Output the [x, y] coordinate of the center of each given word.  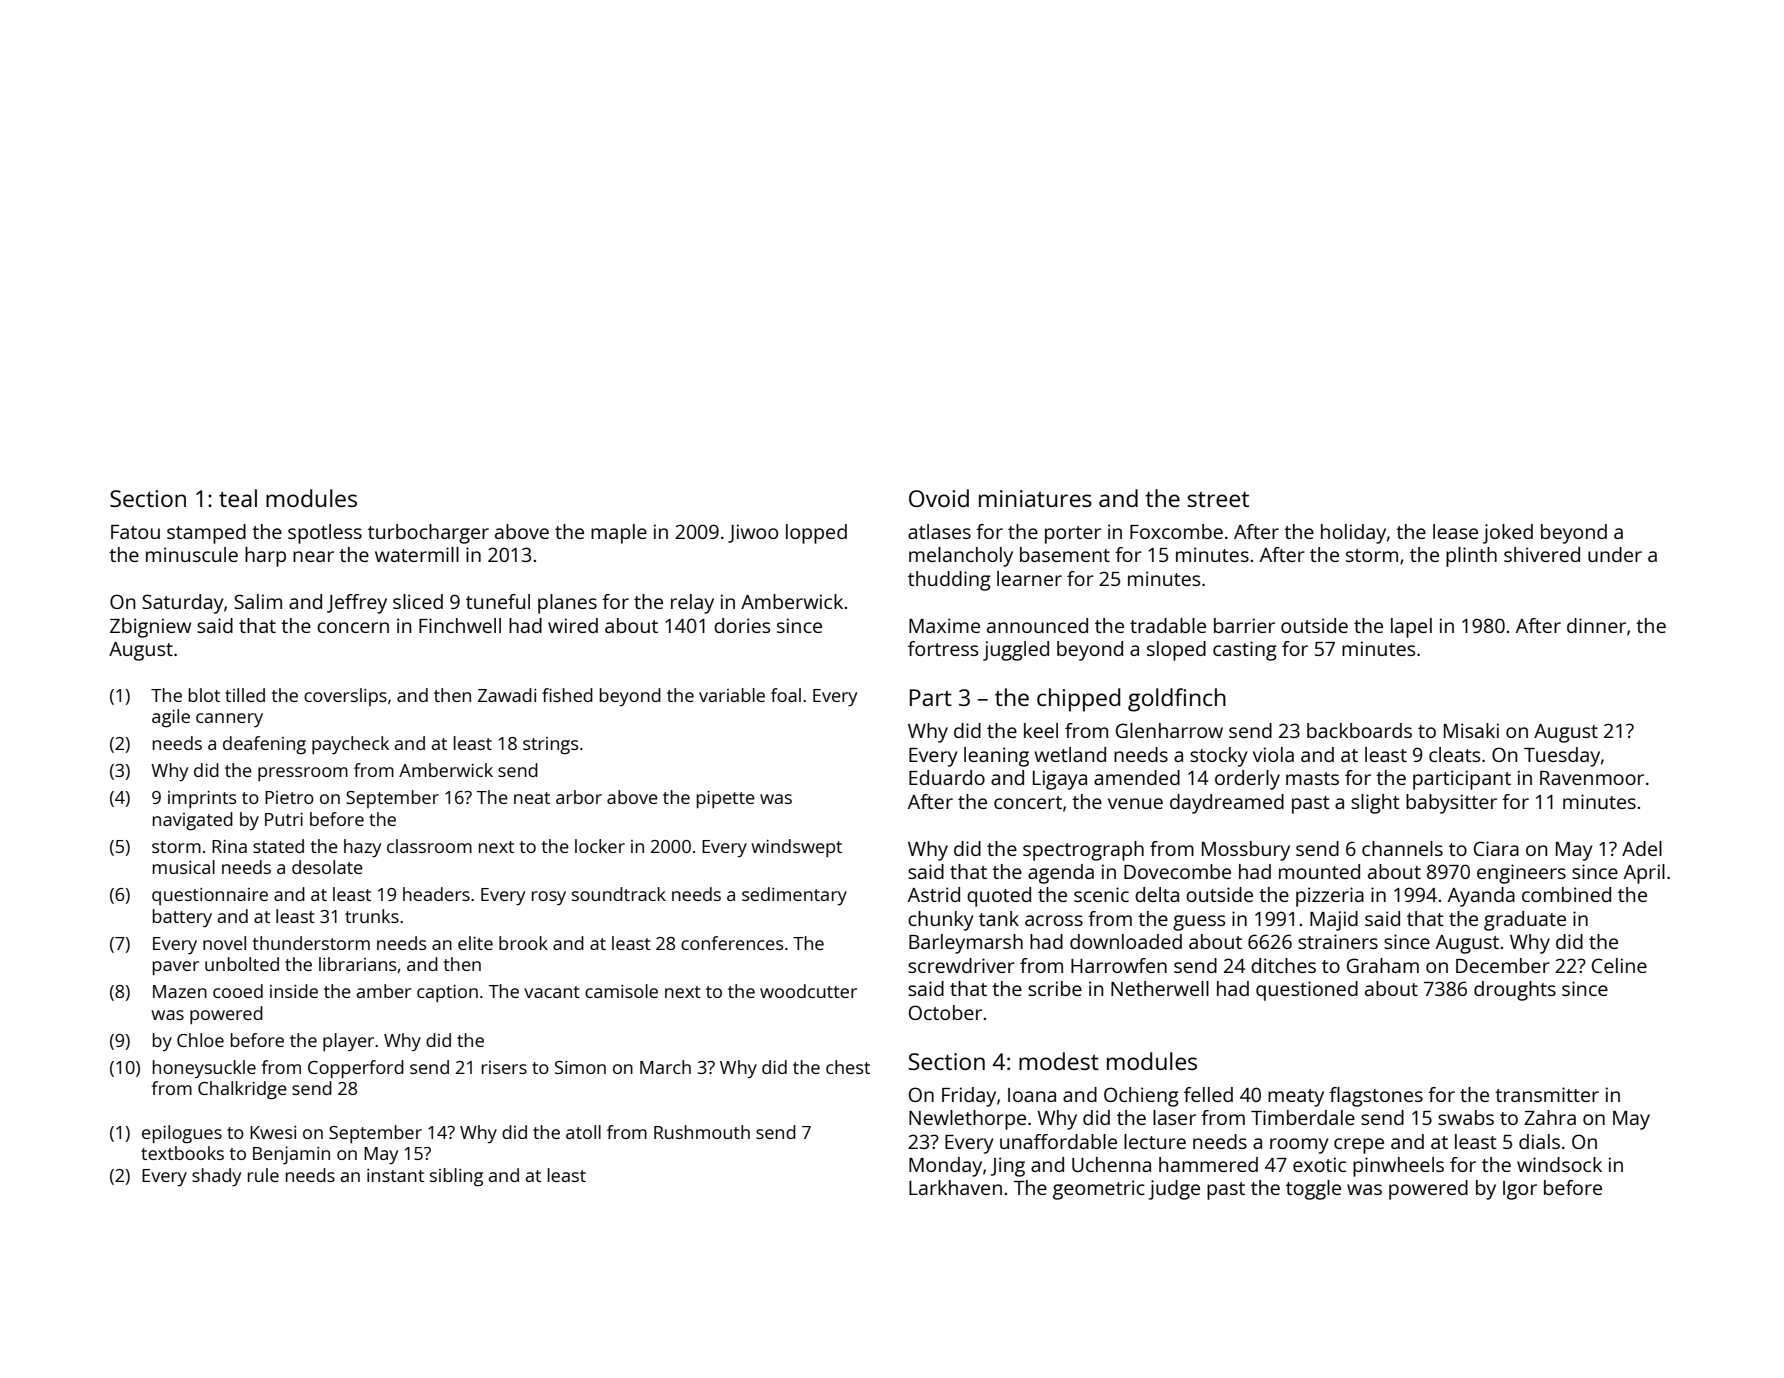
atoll [583, 1132]
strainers [1338, 941]
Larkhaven [955, 1187]
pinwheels [1398, 1167]
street [1218, 499]
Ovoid [939, 498]
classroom [429, 846]
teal [238, 498]
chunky [941, 921]
